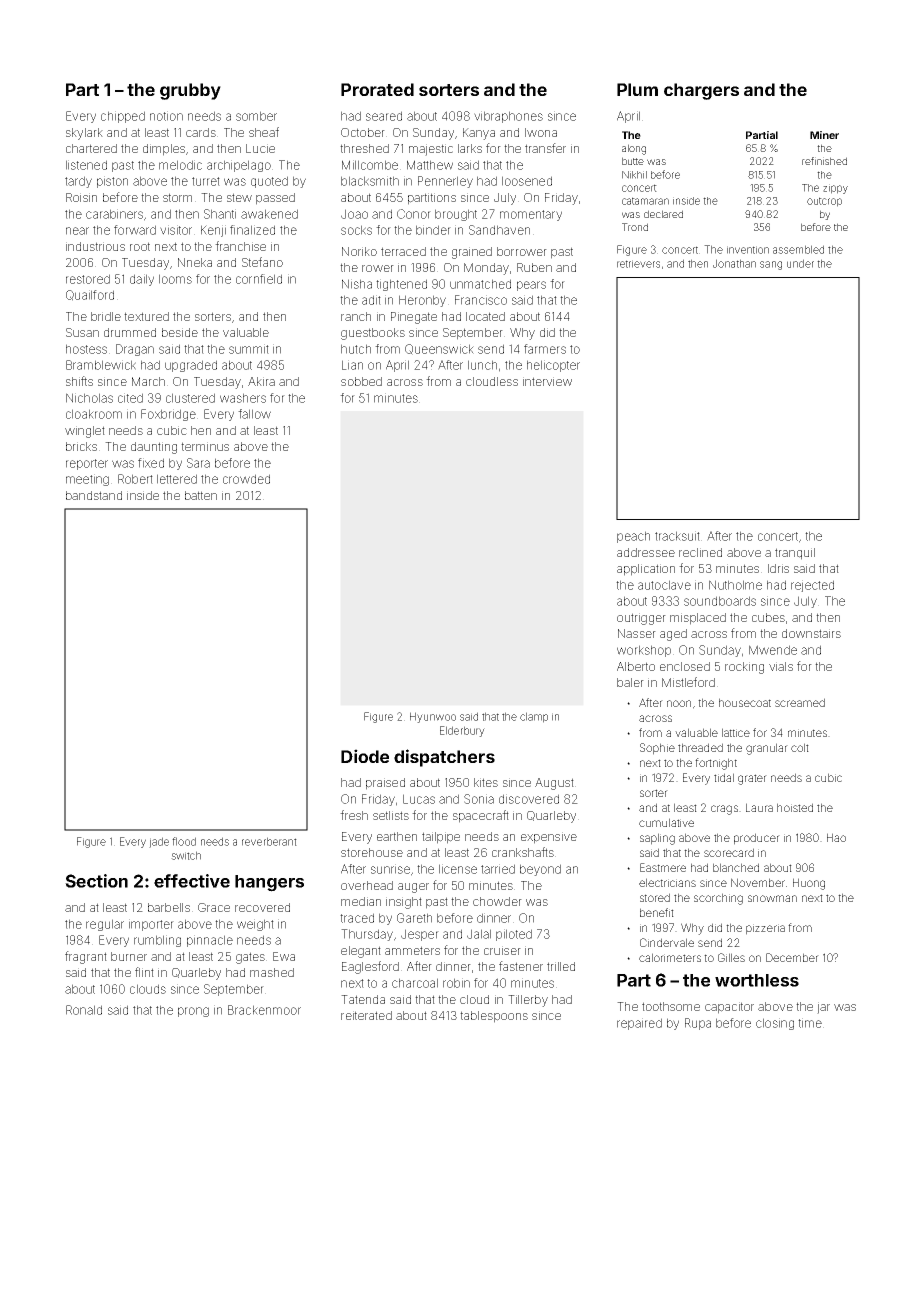 The image size is (924, 1308). I want to click on Hyunwoo, so click(433, 717).
